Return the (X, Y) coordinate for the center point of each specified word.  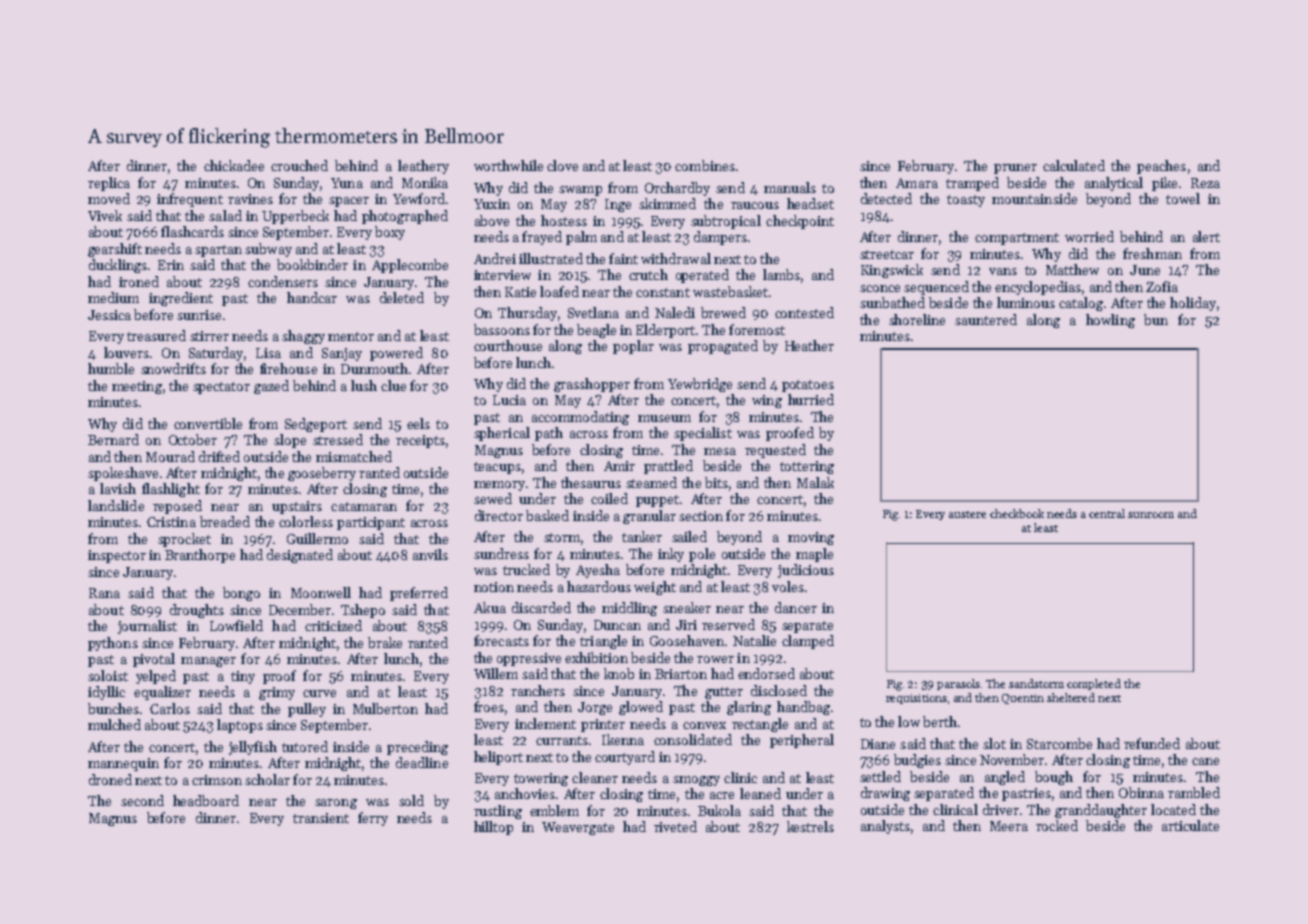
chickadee (234, 165)
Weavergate (578, 828)
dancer (796, 607)
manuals (790, 187)
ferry (373, 819)
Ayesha (598, 571)
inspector (117, 556)
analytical (1114, 184)
